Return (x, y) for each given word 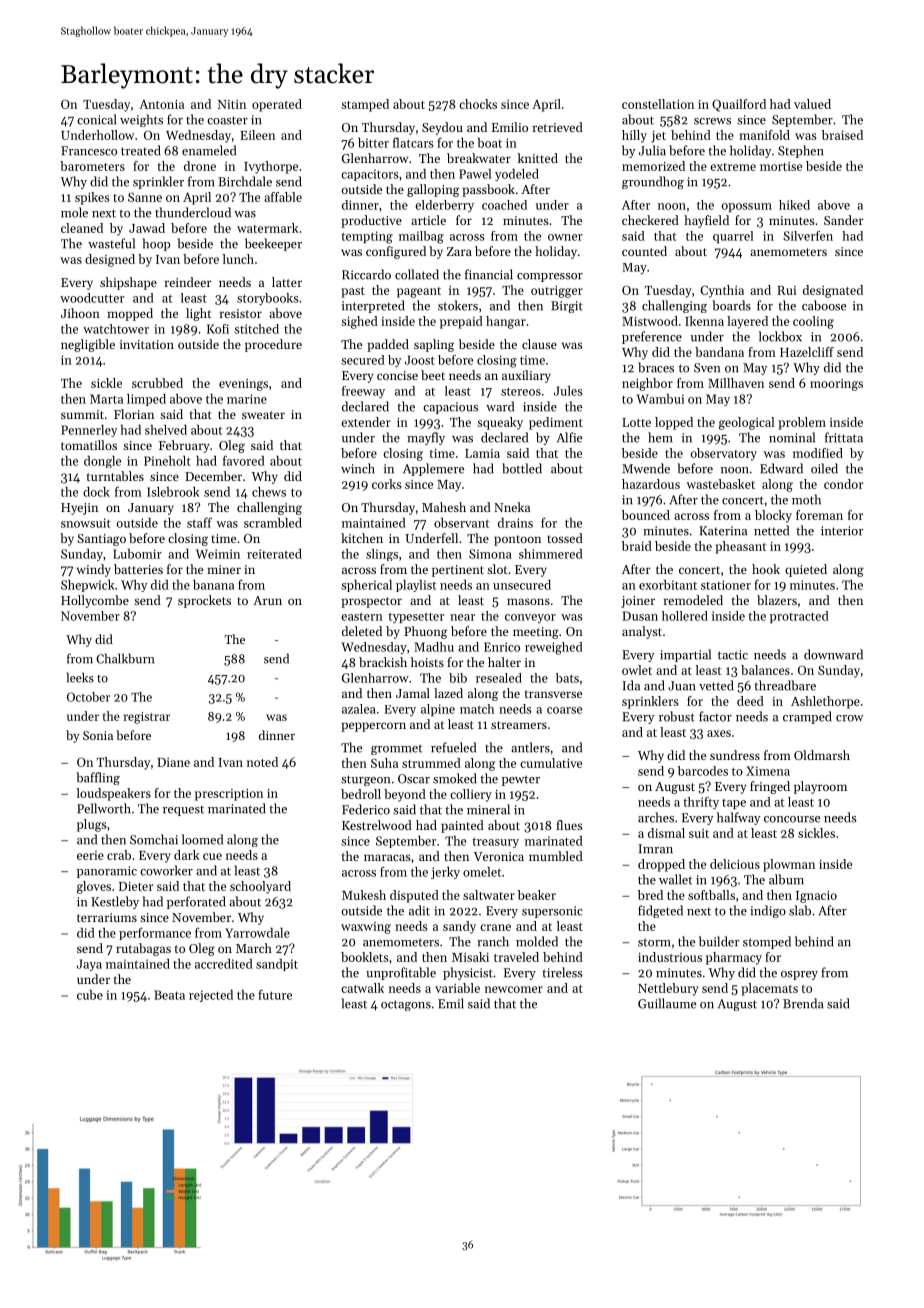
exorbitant (668, 585)
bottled (522, 468)
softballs (711, 895)
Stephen (801, 151)
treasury (495, 842)
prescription (229, 795)
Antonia (161, 104)
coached (504, 205)
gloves (94, 887)
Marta (106, 399)
